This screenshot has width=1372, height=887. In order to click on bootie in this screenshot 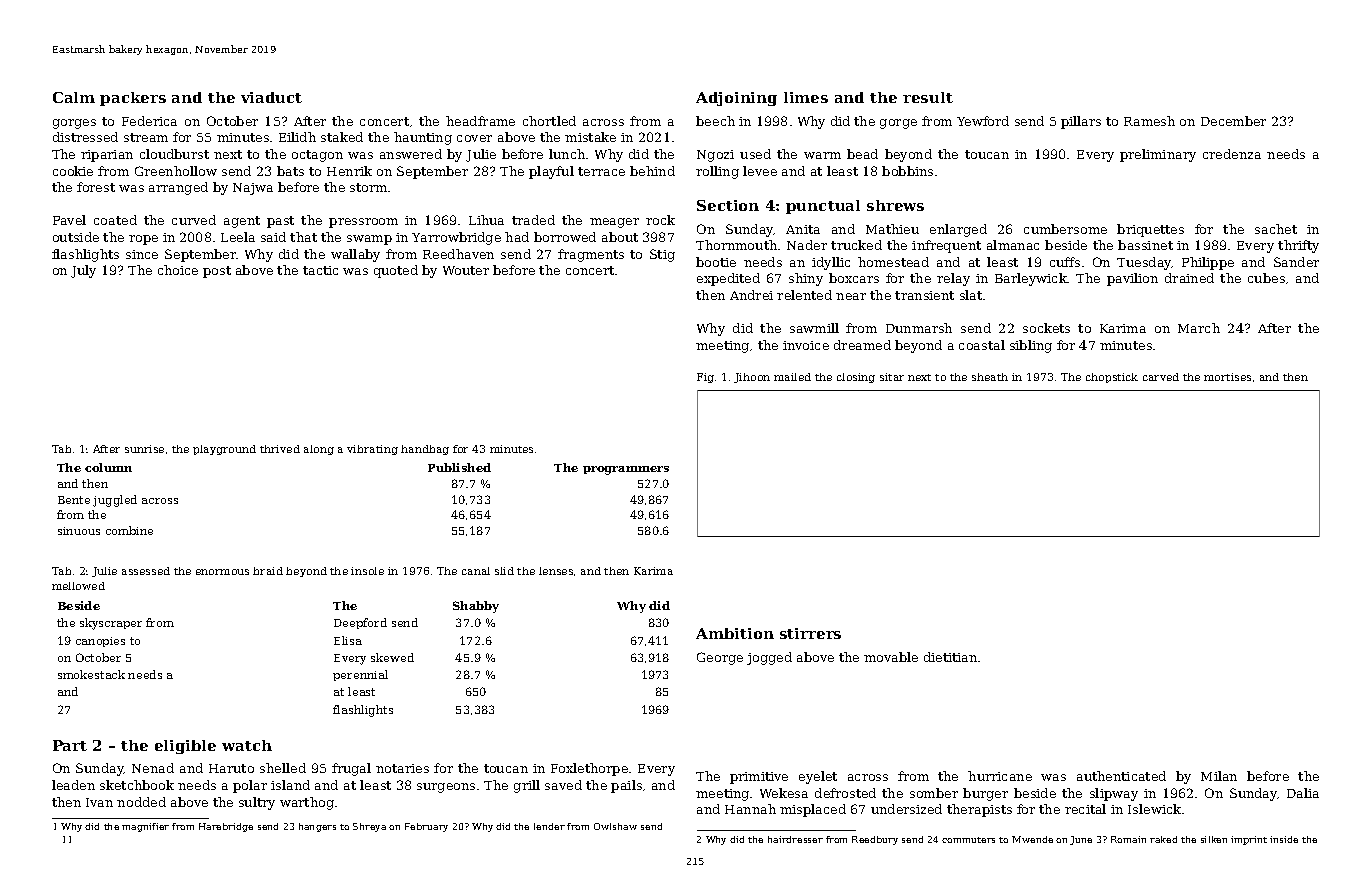, I will do `click(716, 262)`.
